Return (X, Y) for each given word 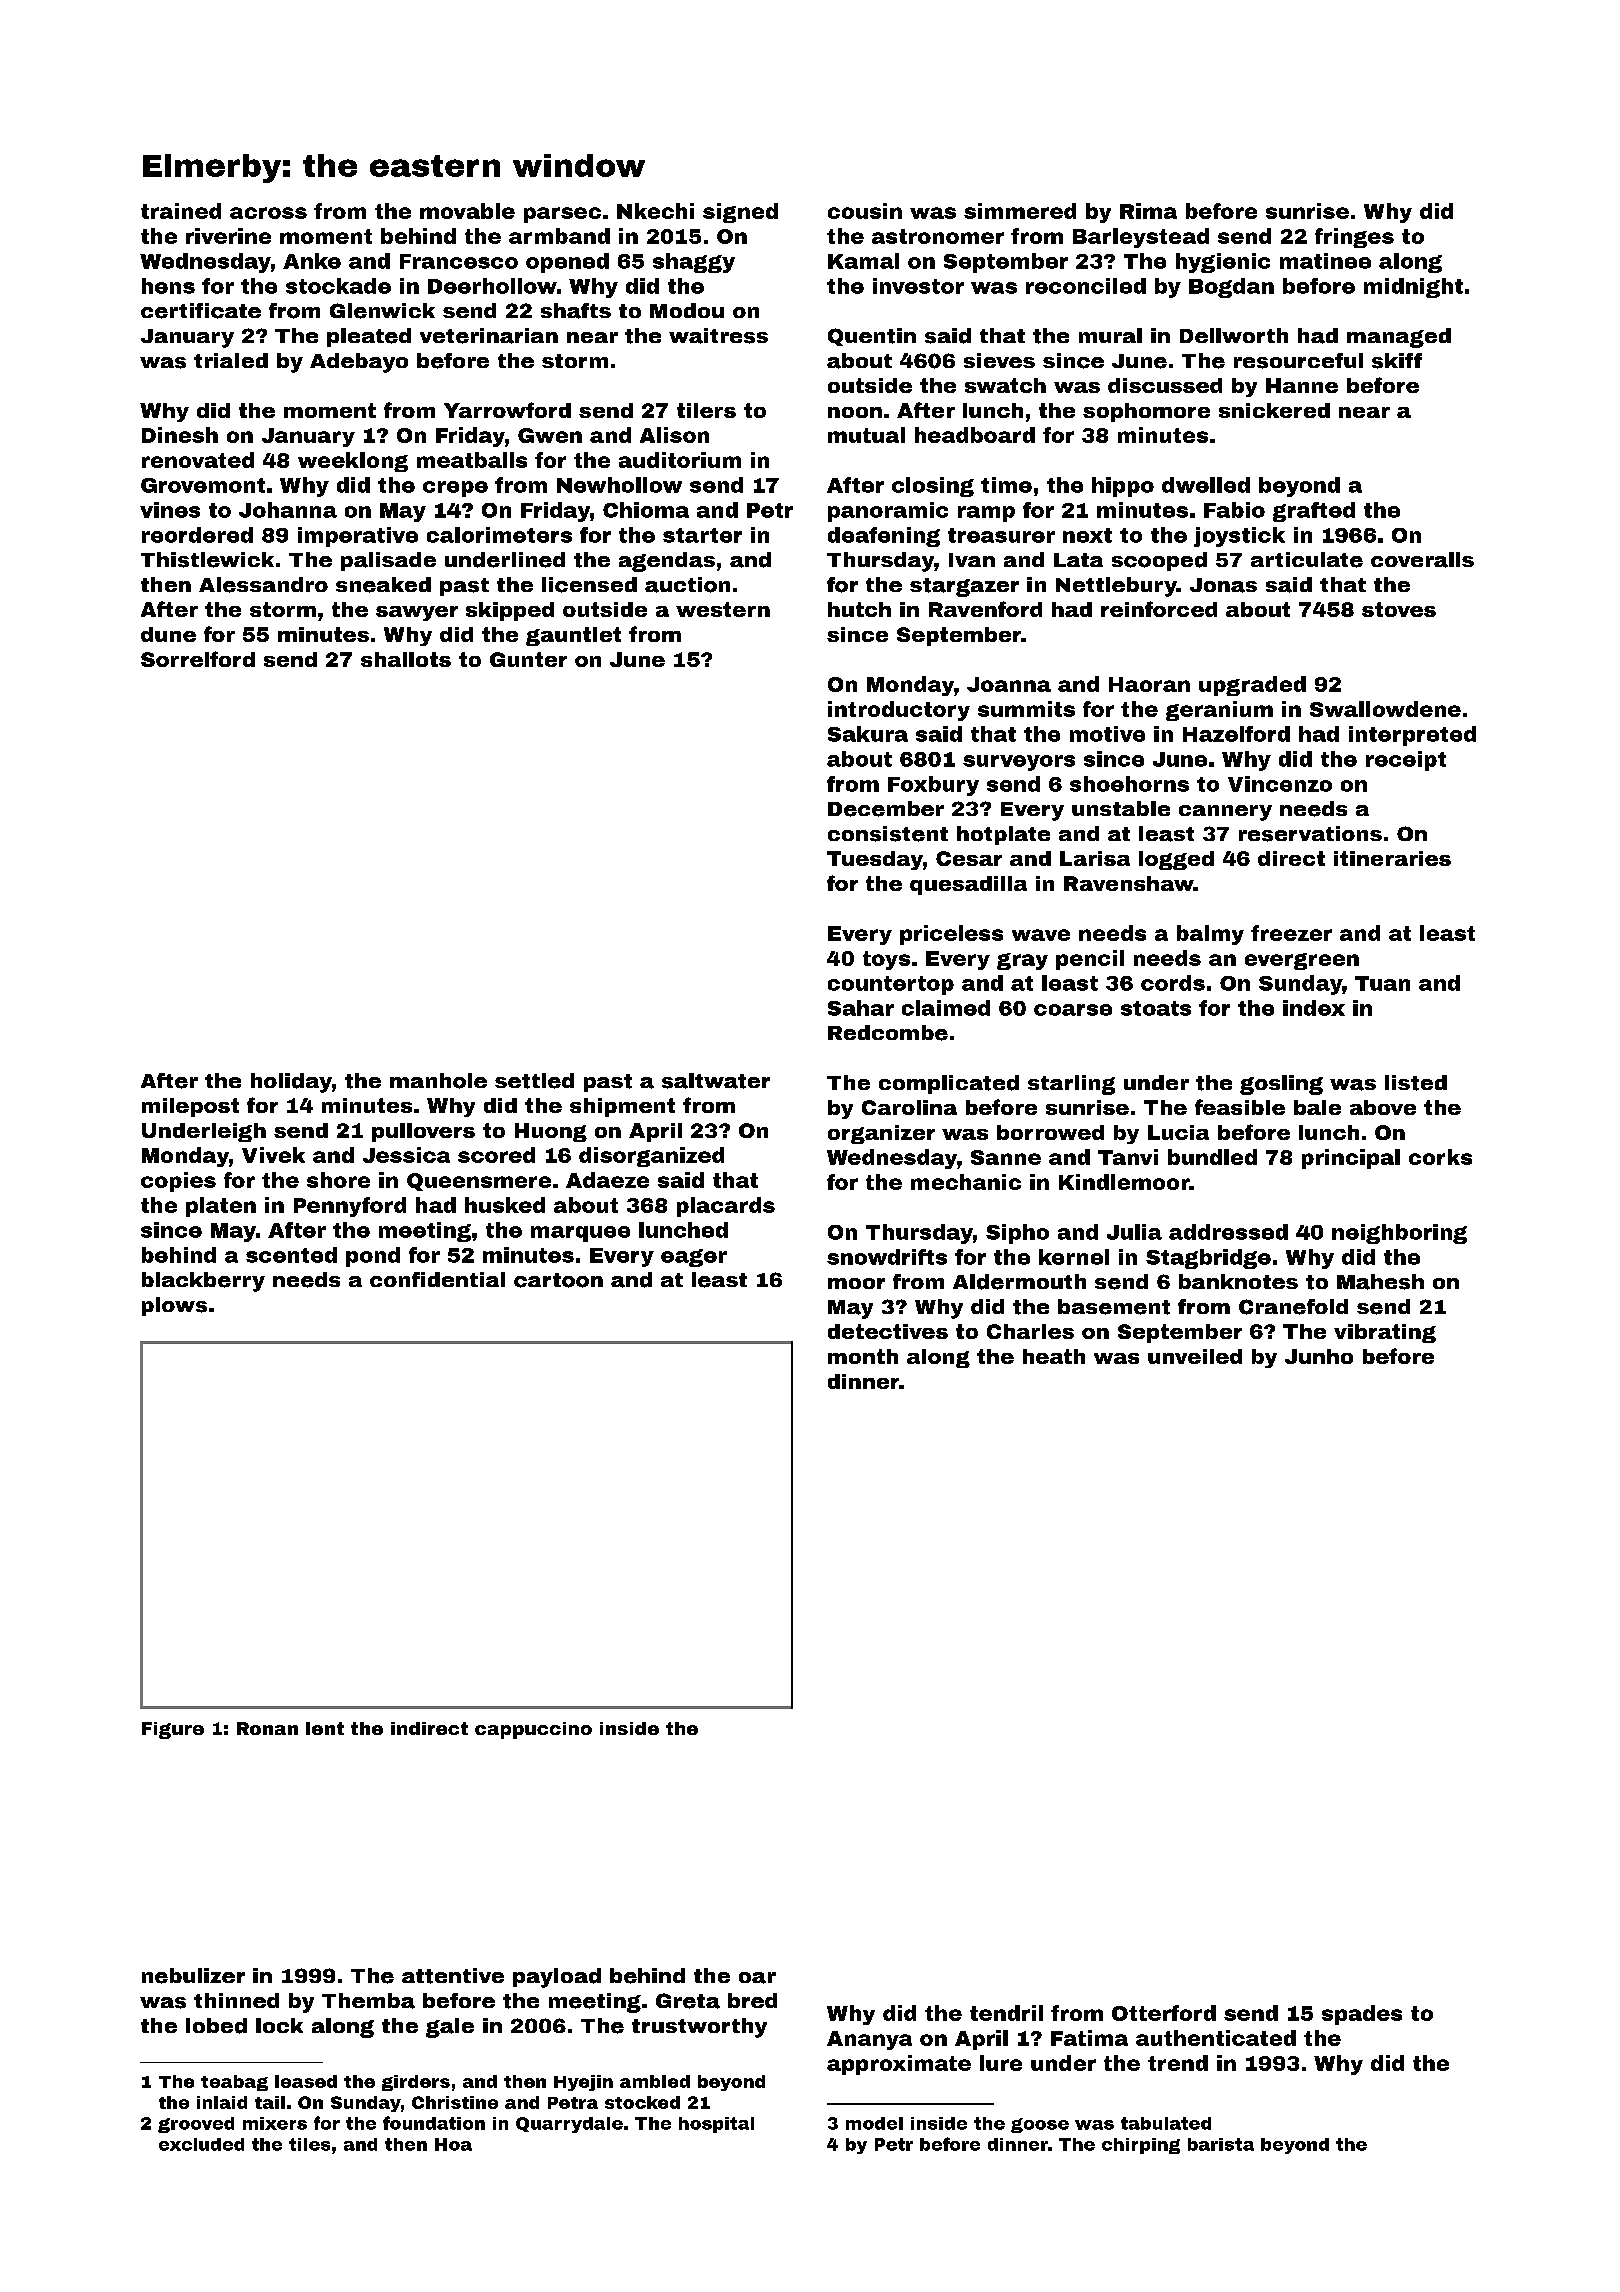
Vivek (273, 1155)
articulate (1307, 560)
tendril (1006, 2013)
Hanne (1302, 385)
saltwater (716, 1081)
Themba (368, 2001)
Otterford (1164, 2013)
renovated (198, 460)
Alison (674, 435)
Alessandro (263, 585)
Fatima (1089, 2038)
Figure (173, 1730)
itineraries (1392, 858)
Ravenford (985, 609)
